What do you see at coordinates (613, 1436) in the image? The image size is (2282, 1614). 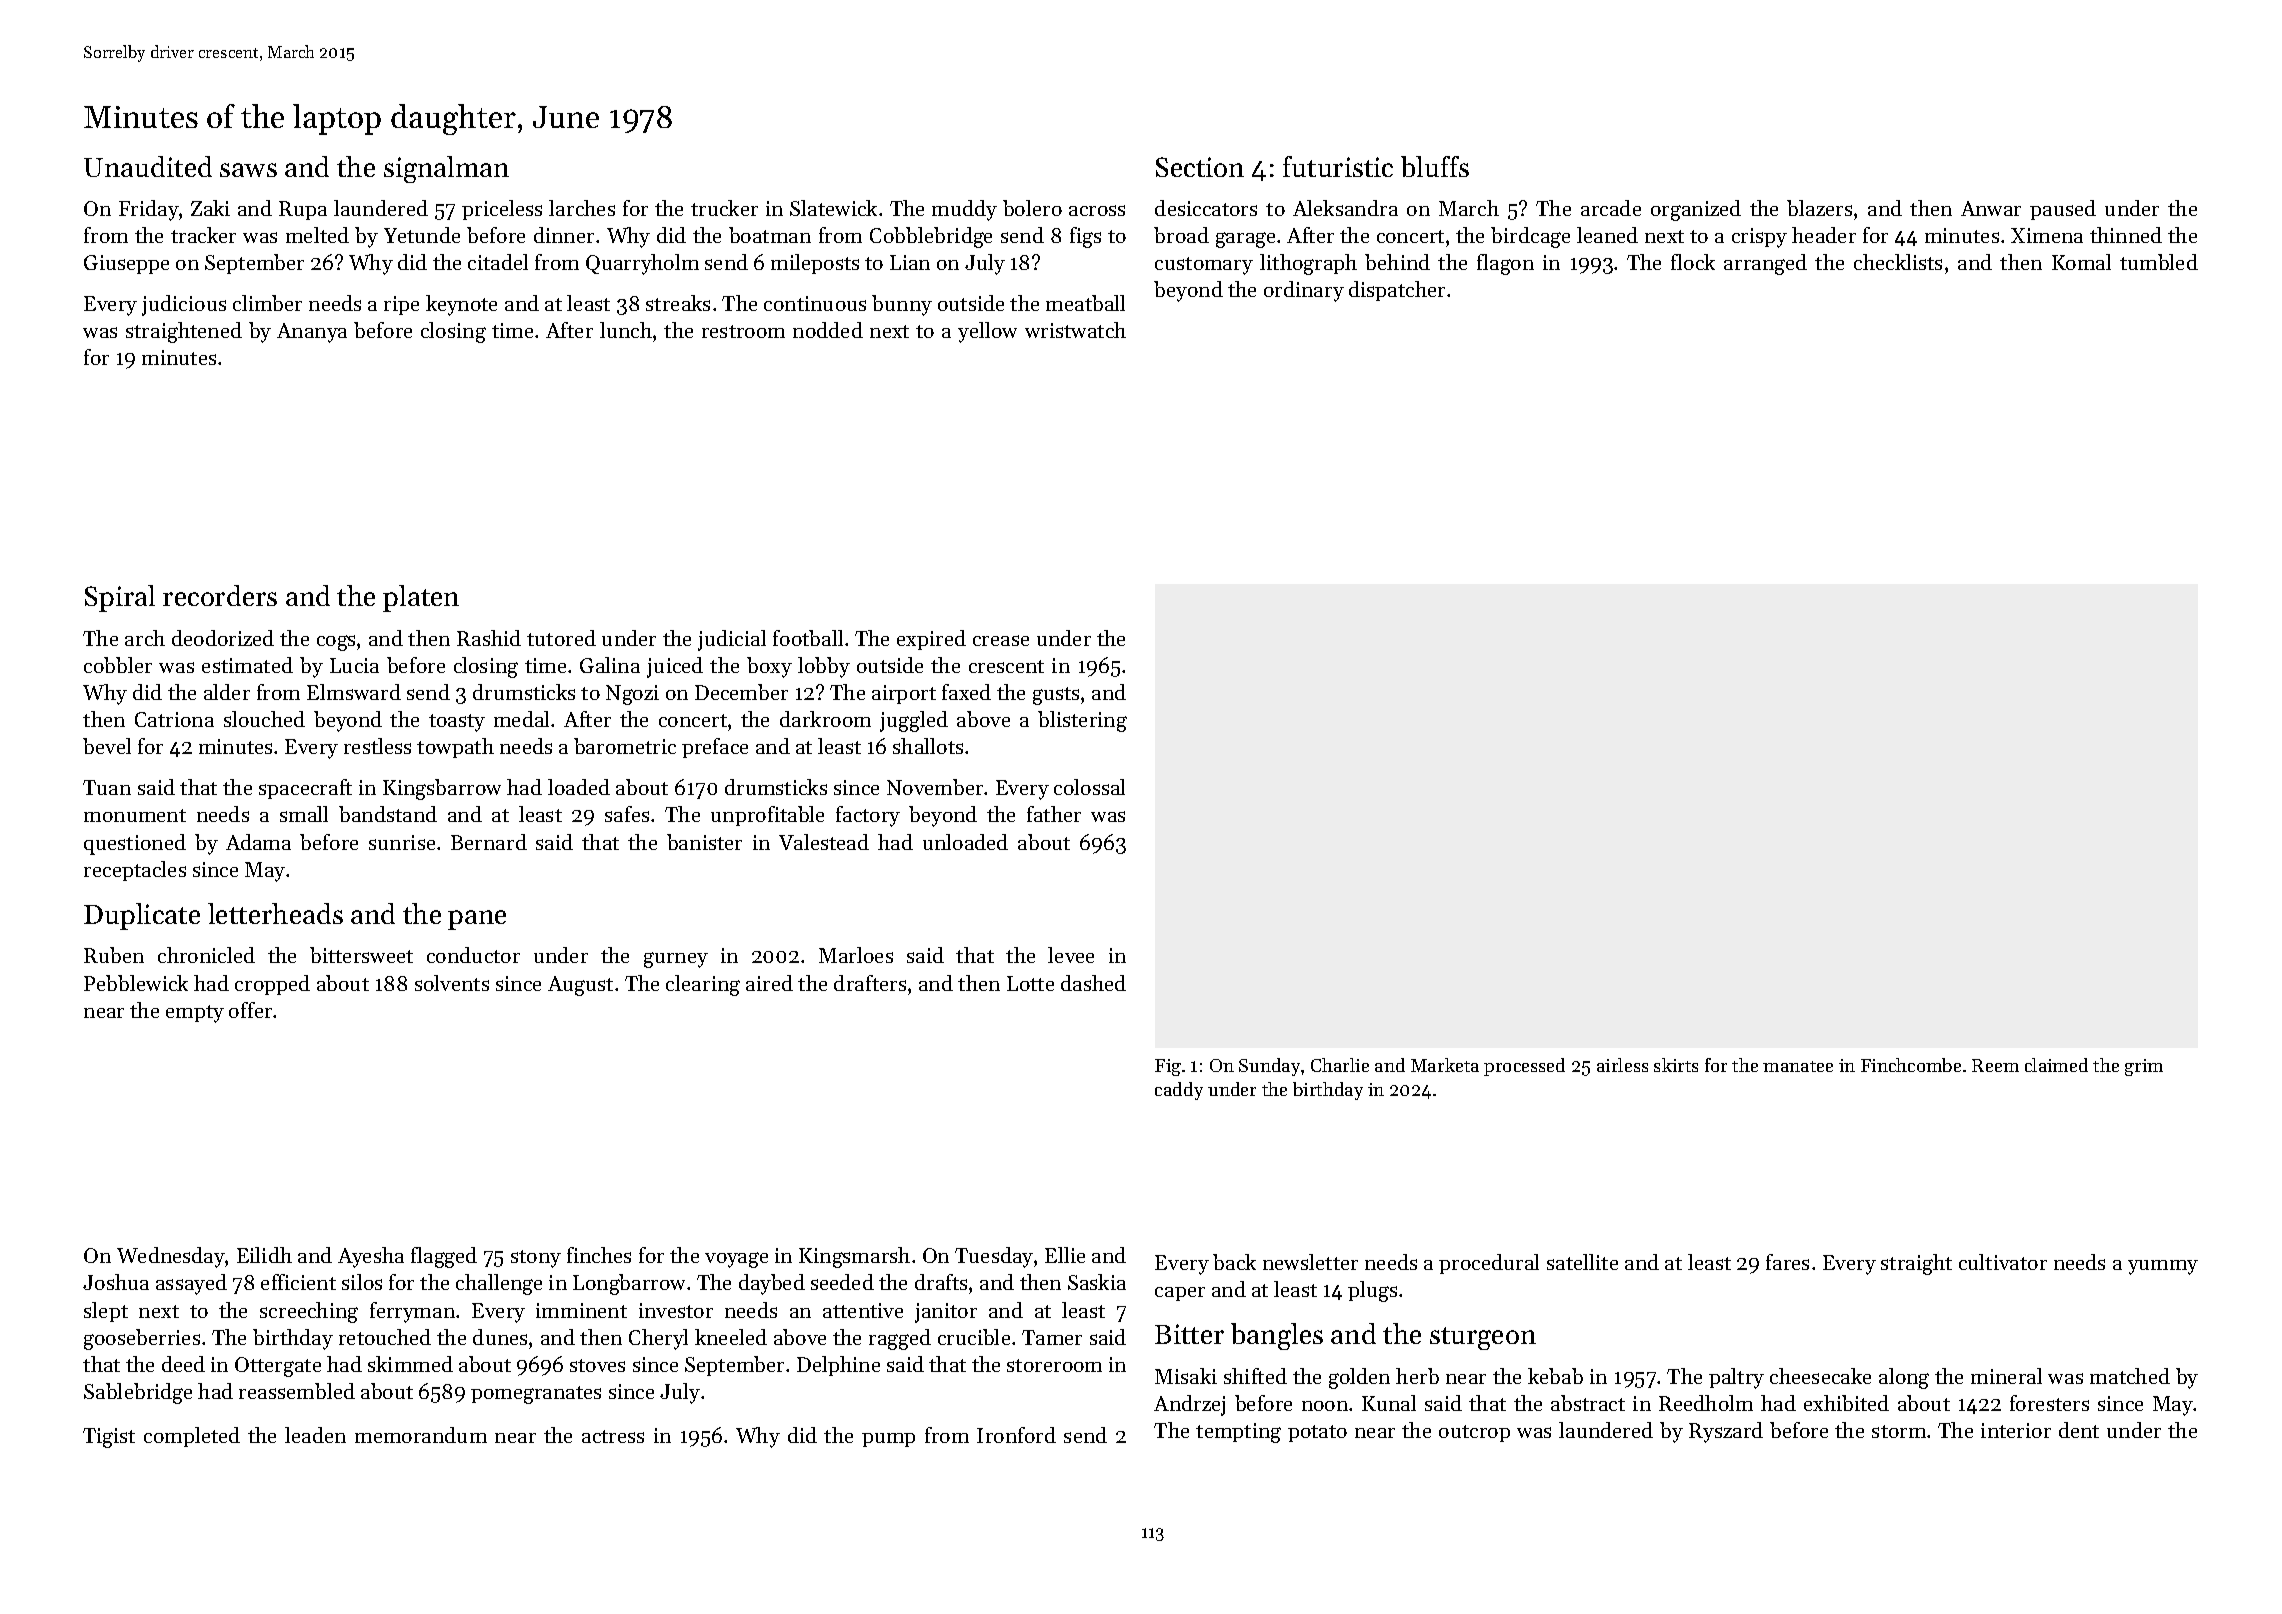 I see `actress` at bounding box center [613, 1436].
